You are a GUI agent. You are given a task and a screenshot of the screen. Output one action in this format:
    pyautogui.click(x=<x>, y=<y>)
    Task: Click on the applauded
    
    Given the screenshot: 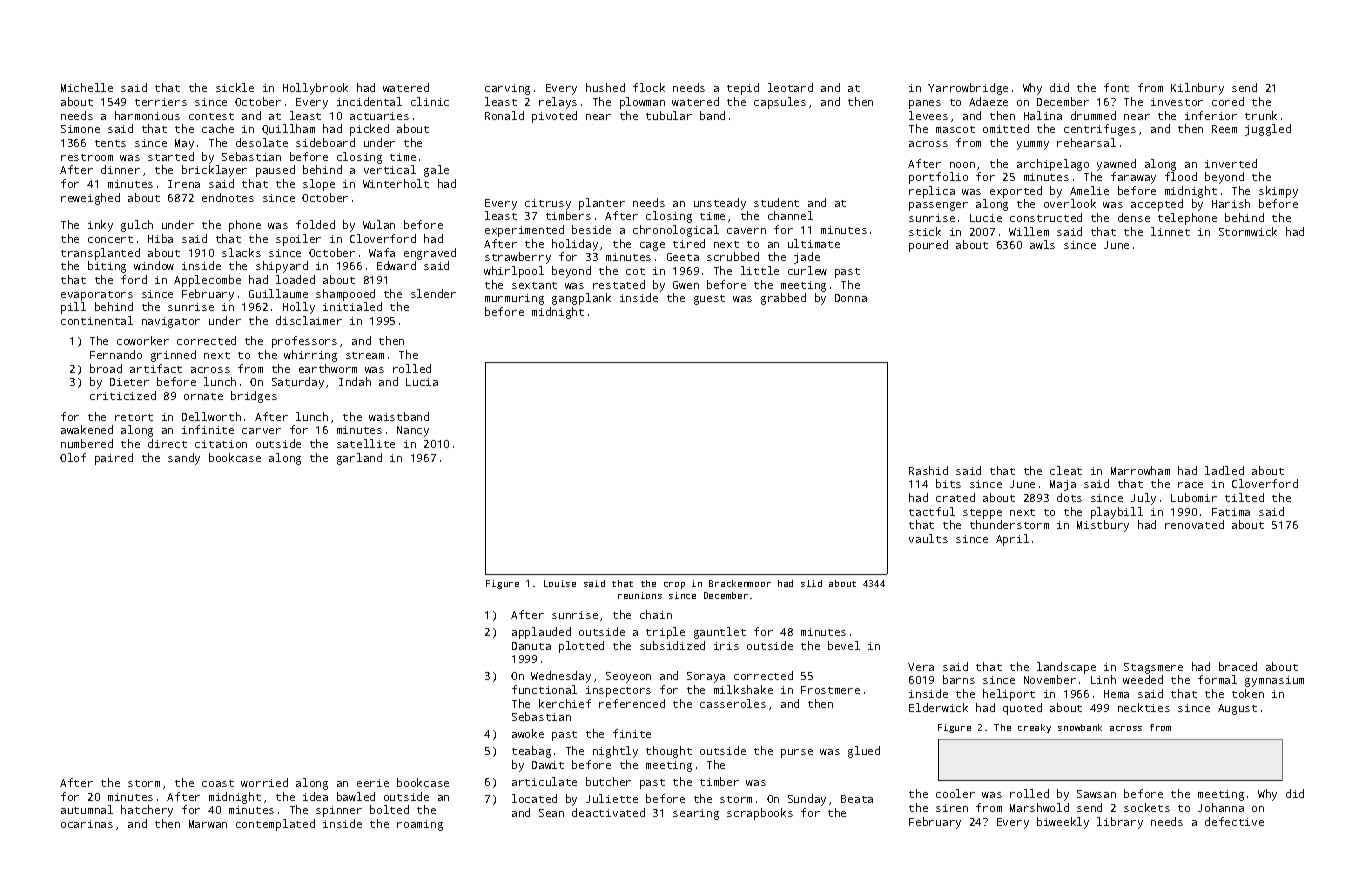 What is the action you would take?
    pyautogui.click(x=541, y=633)
